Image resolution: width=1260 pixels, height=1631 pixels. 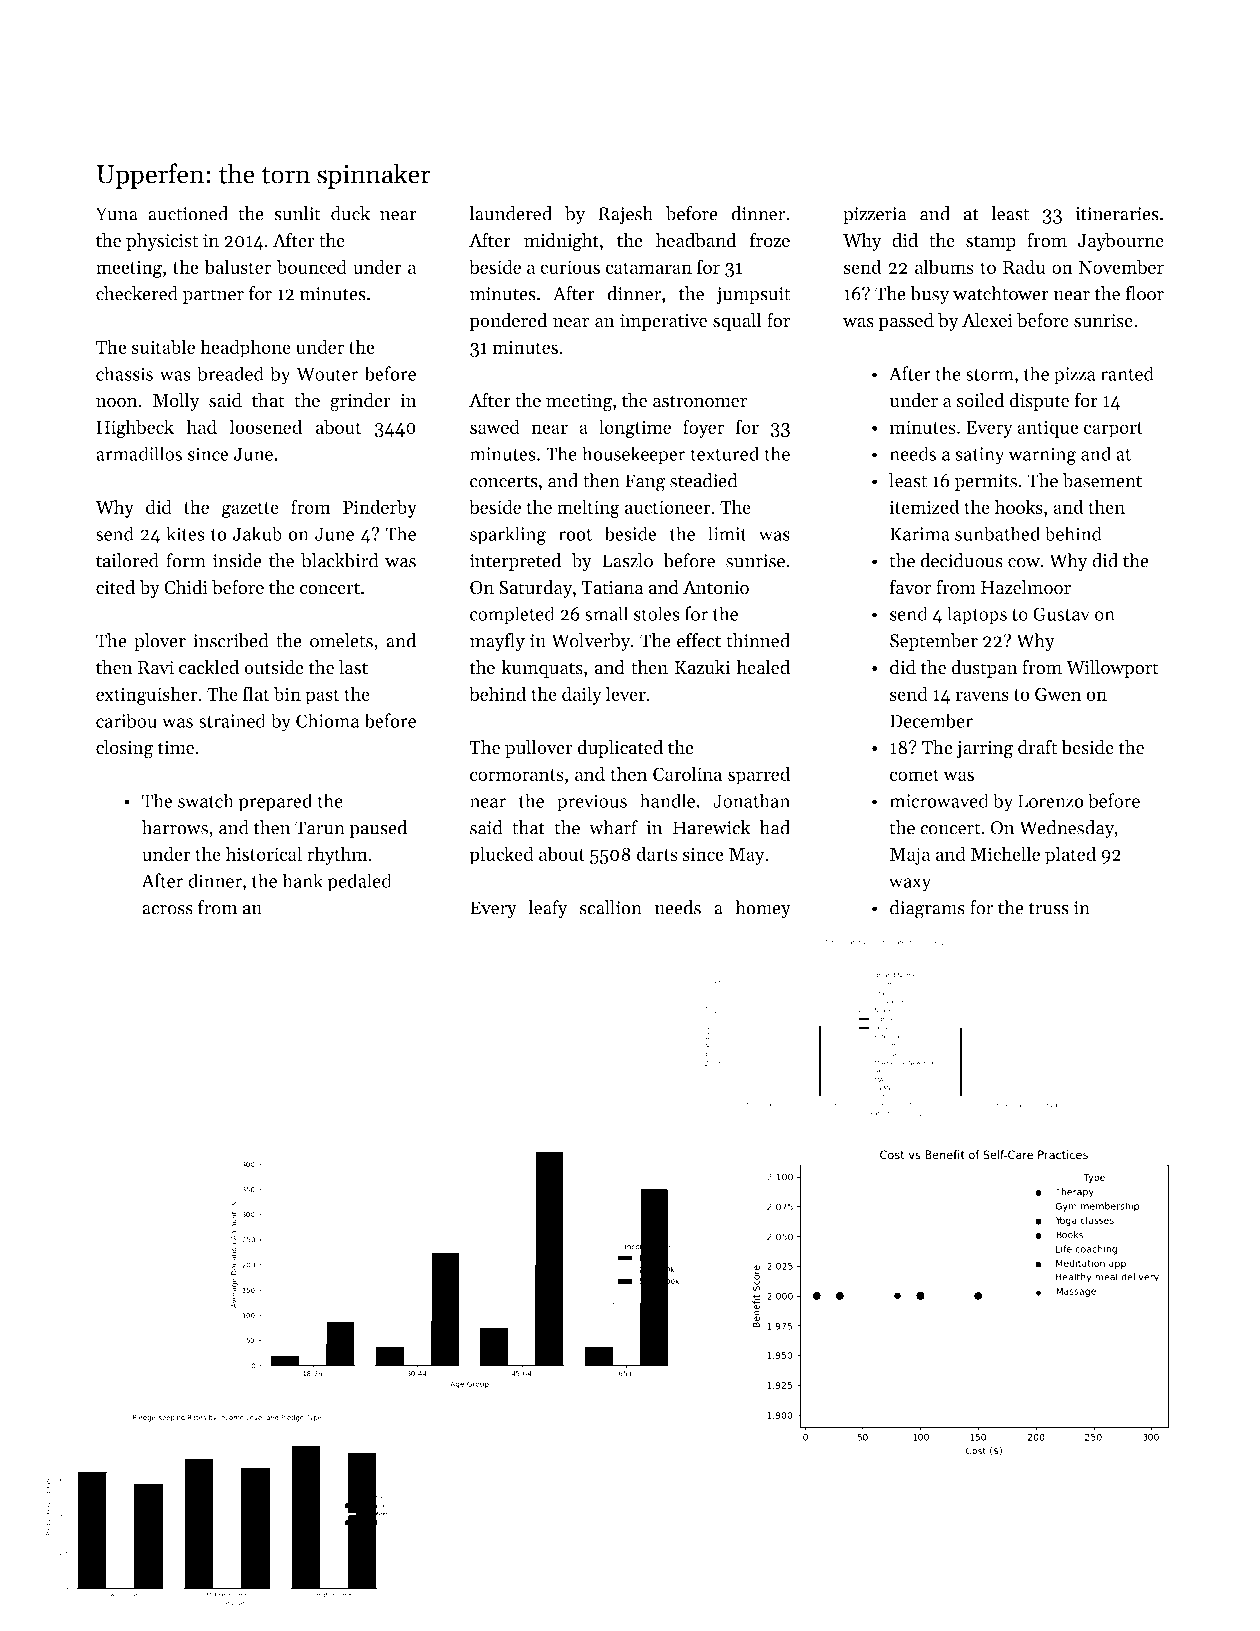 I want to click on dispute, so click(x=1039, y=402).
